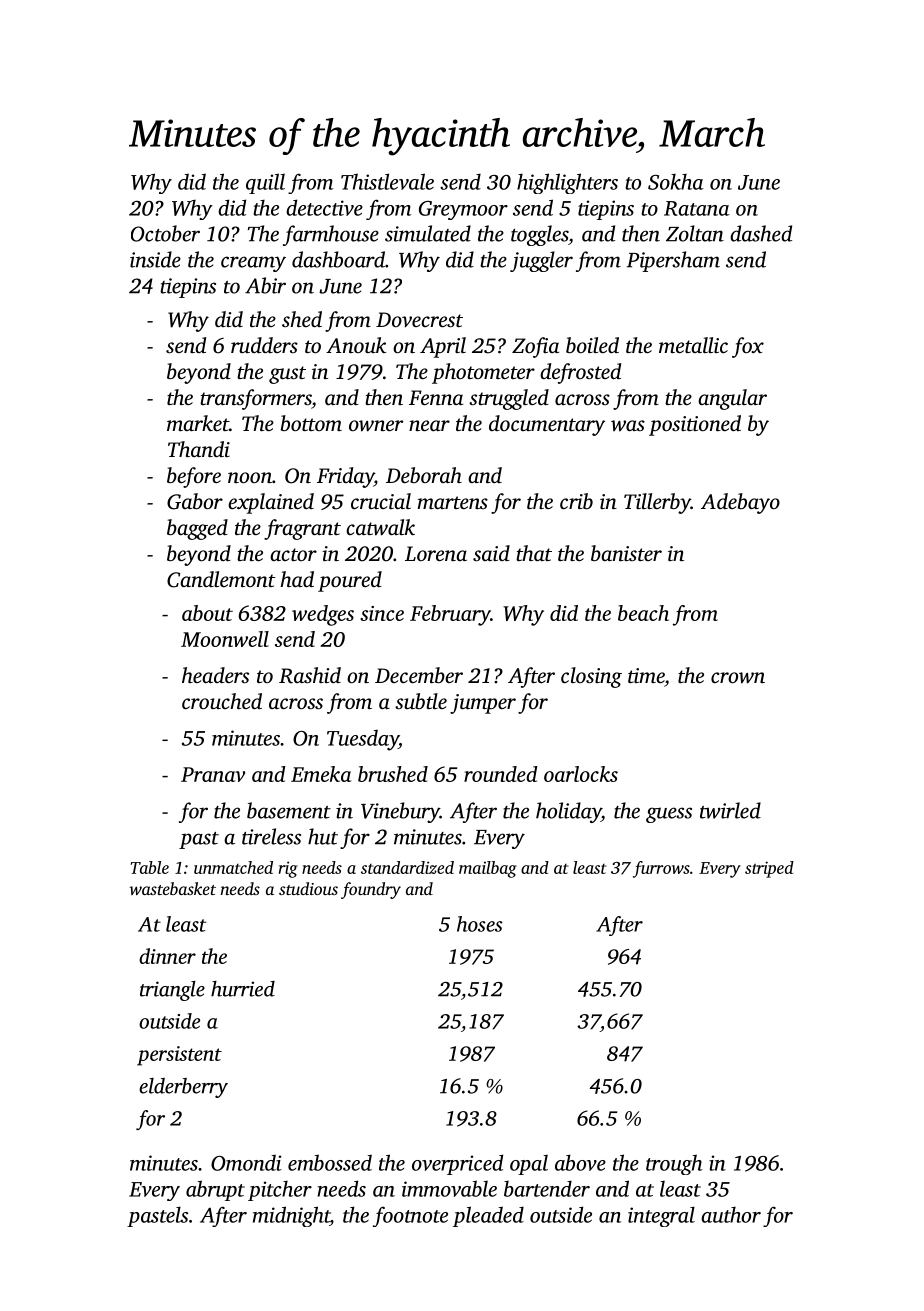 This screenshot has width=924, height=1311. What do you see at coordinates (225, 639) in the screenshot?
I see `Moonwell` at bounding box center [225, 639].
